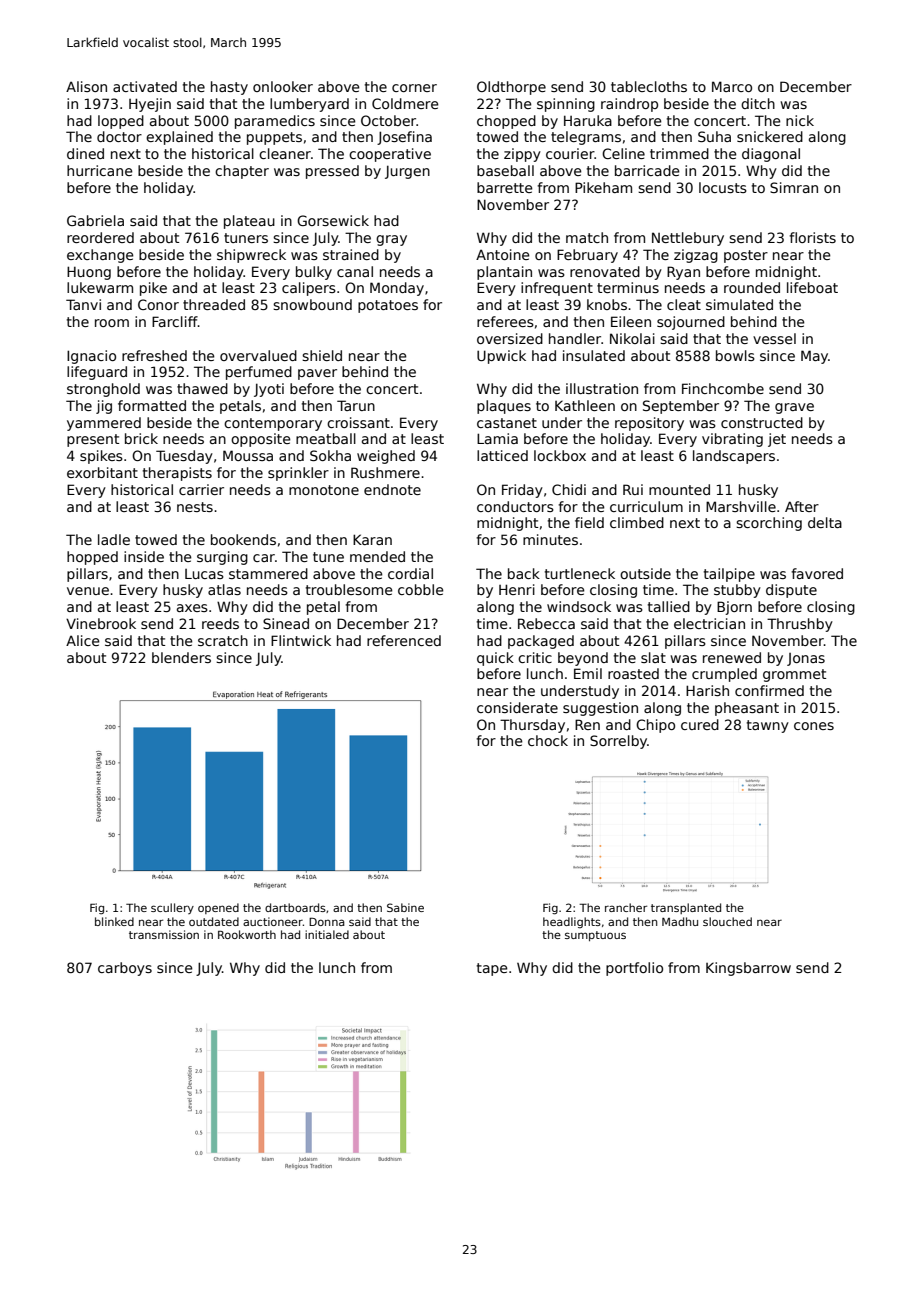 The height and width of the document is (1308, 924). Describe the element at coordinates (93, 440) in the document. I see `present` at that location.
